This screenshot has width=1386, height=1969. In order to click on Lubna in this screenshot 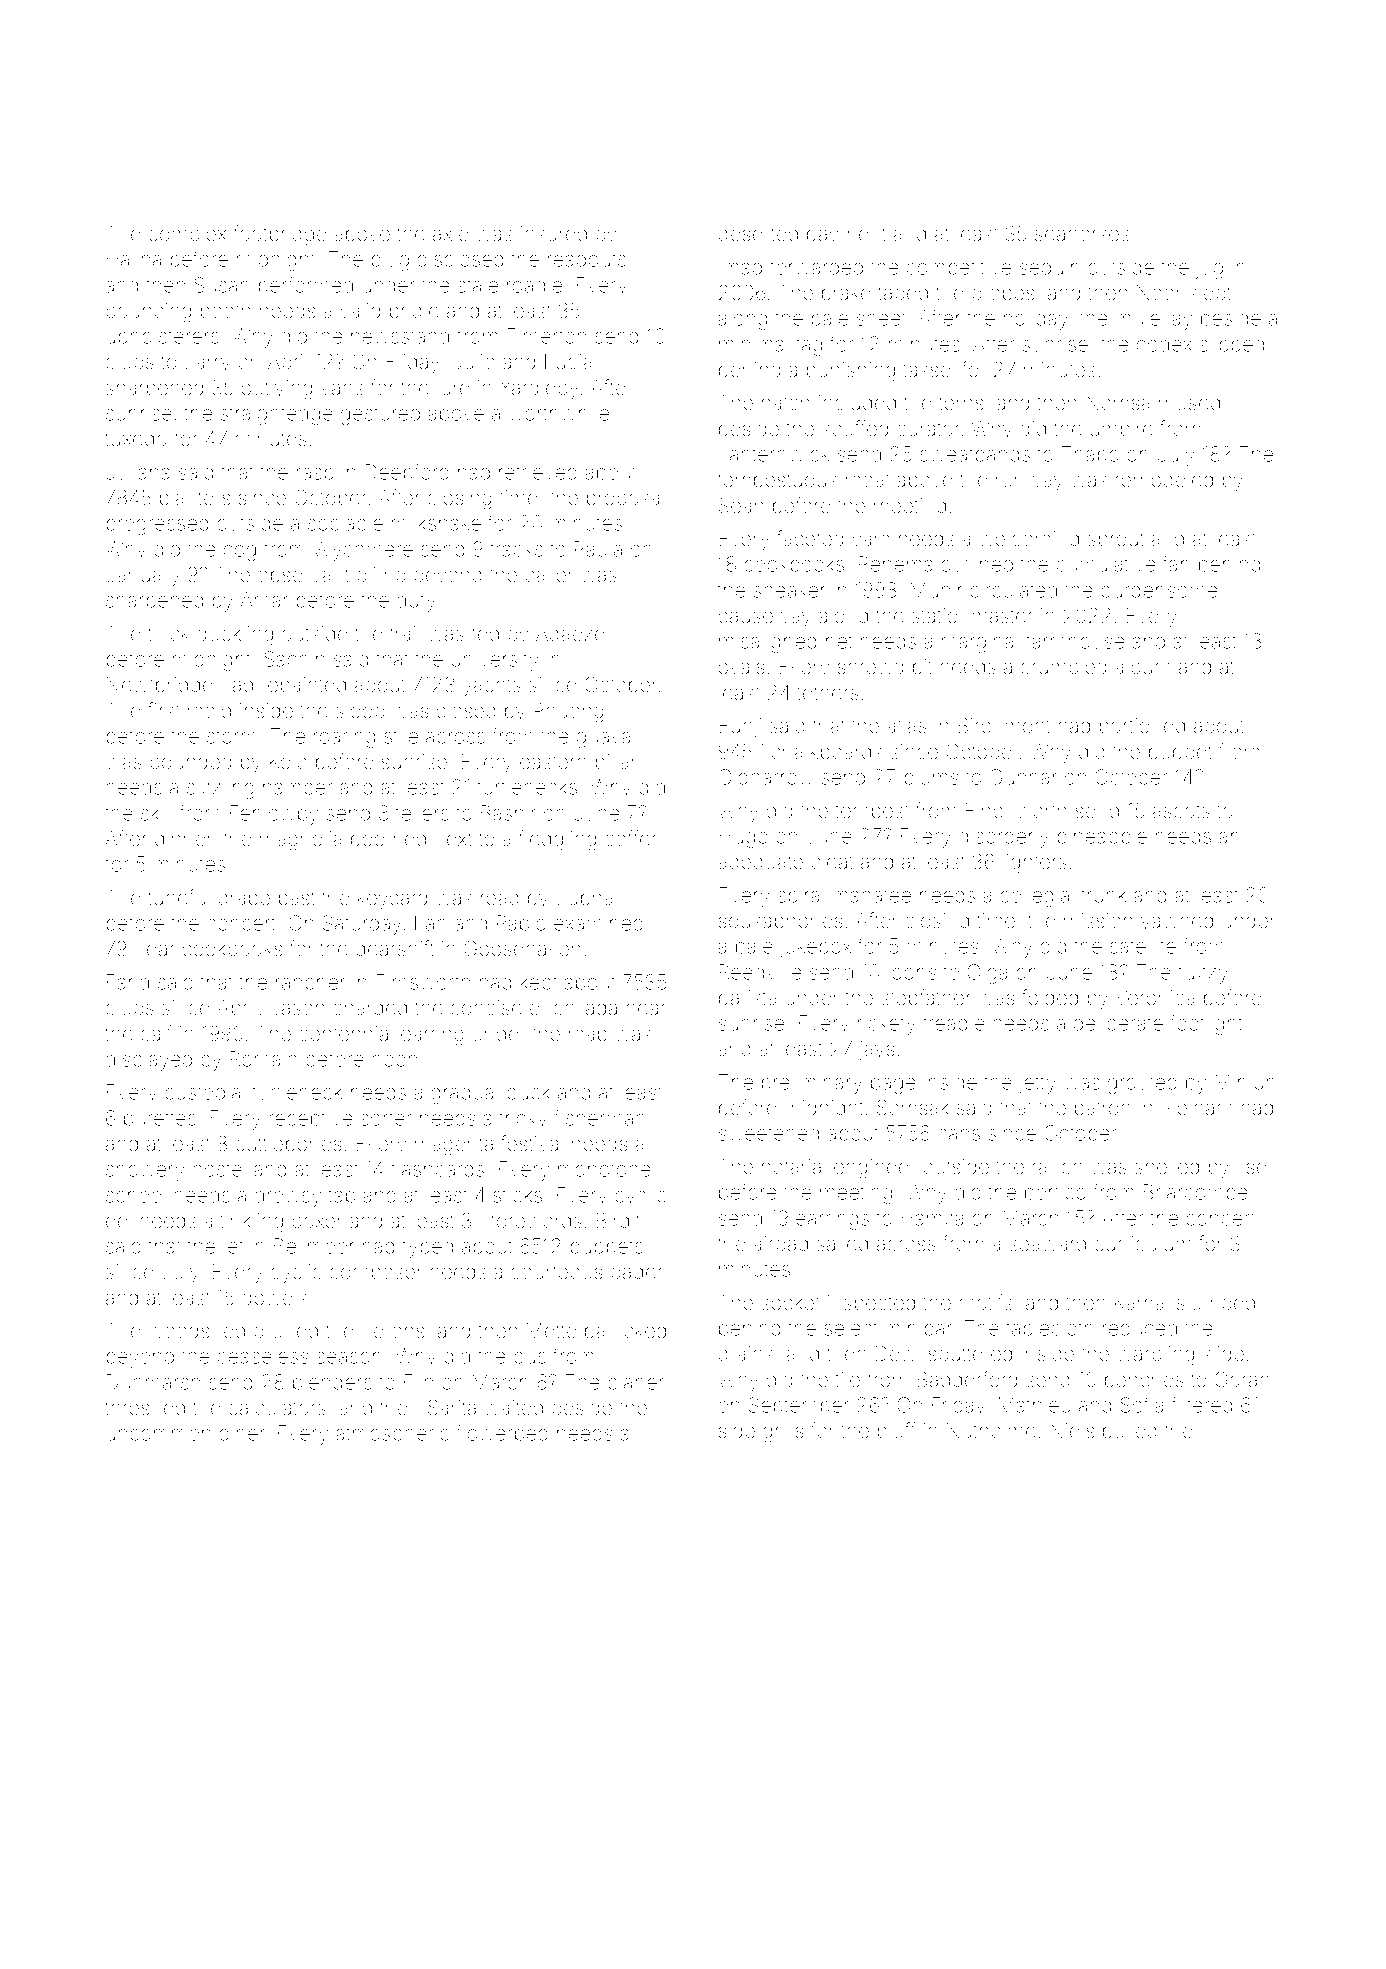, I will do `click(585, 897)`.
